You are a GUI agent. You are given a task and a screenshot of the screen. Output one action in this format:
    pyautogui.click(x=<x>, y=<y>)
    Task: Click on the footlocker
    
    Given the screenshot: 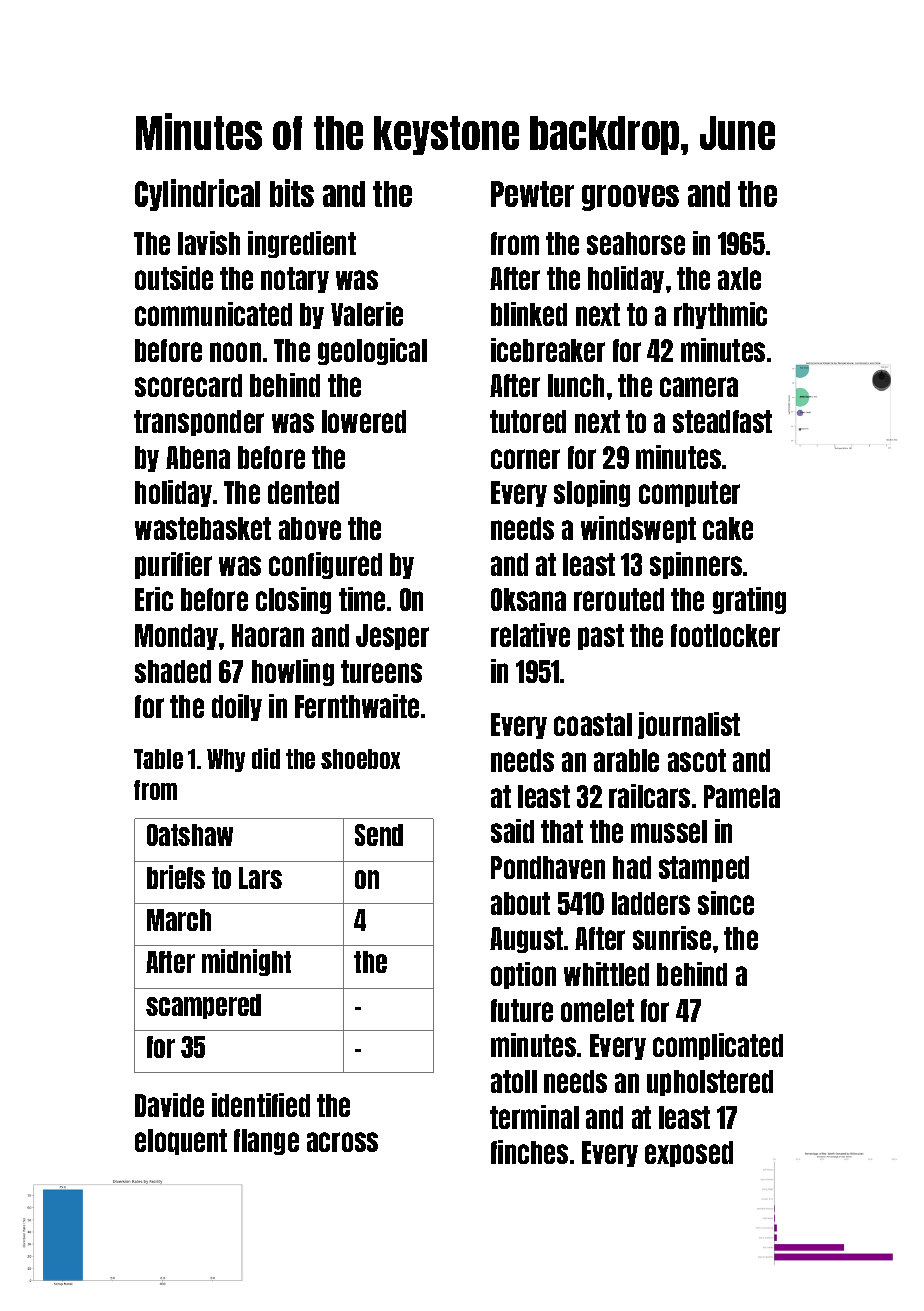 What is the action you would take?
    pyautogui.click(x=725, y=635)
